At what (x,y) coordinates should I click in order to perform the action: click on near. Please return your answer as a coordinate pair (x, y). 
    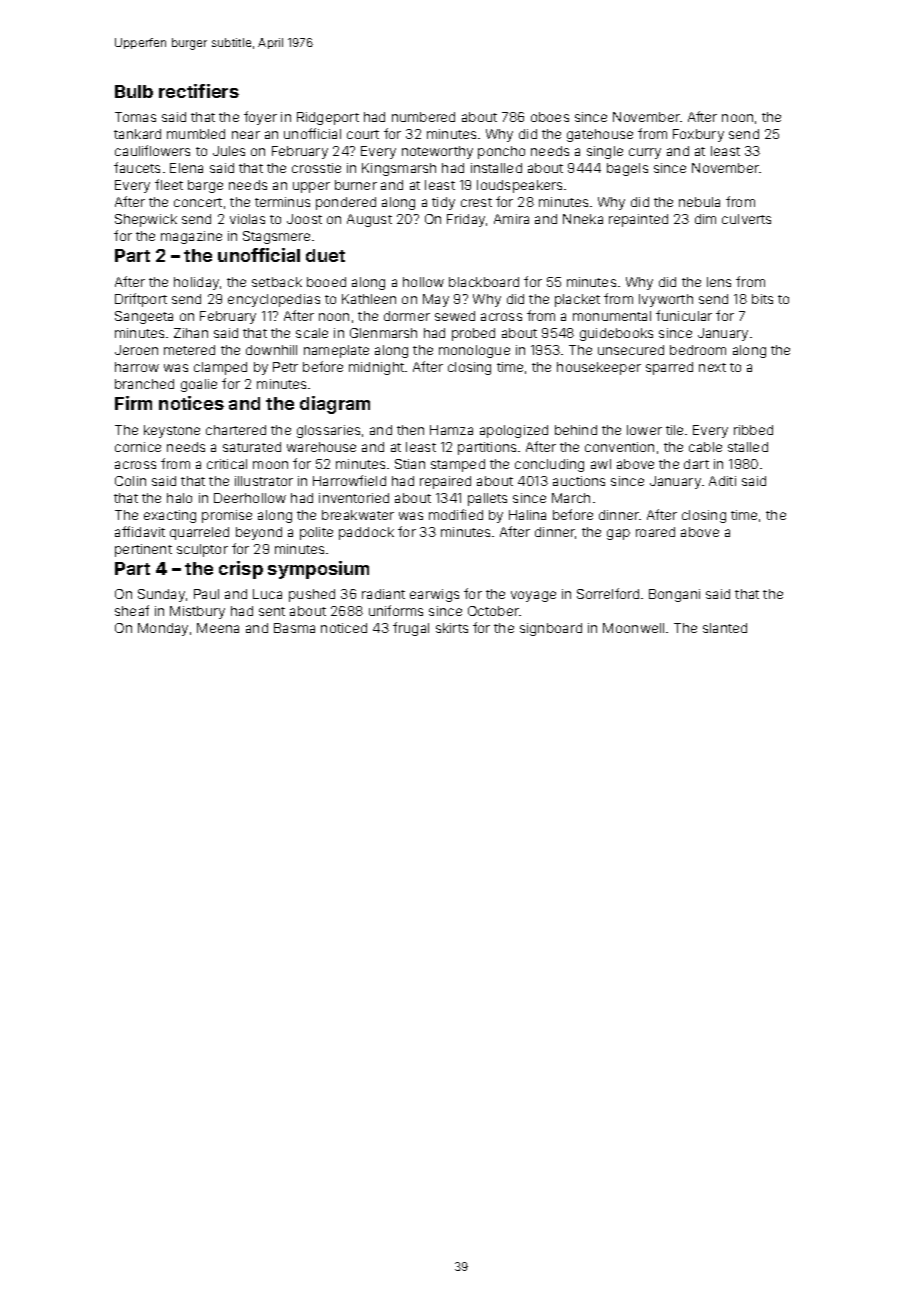
    Looking at the image, I should click on (246, 135).
